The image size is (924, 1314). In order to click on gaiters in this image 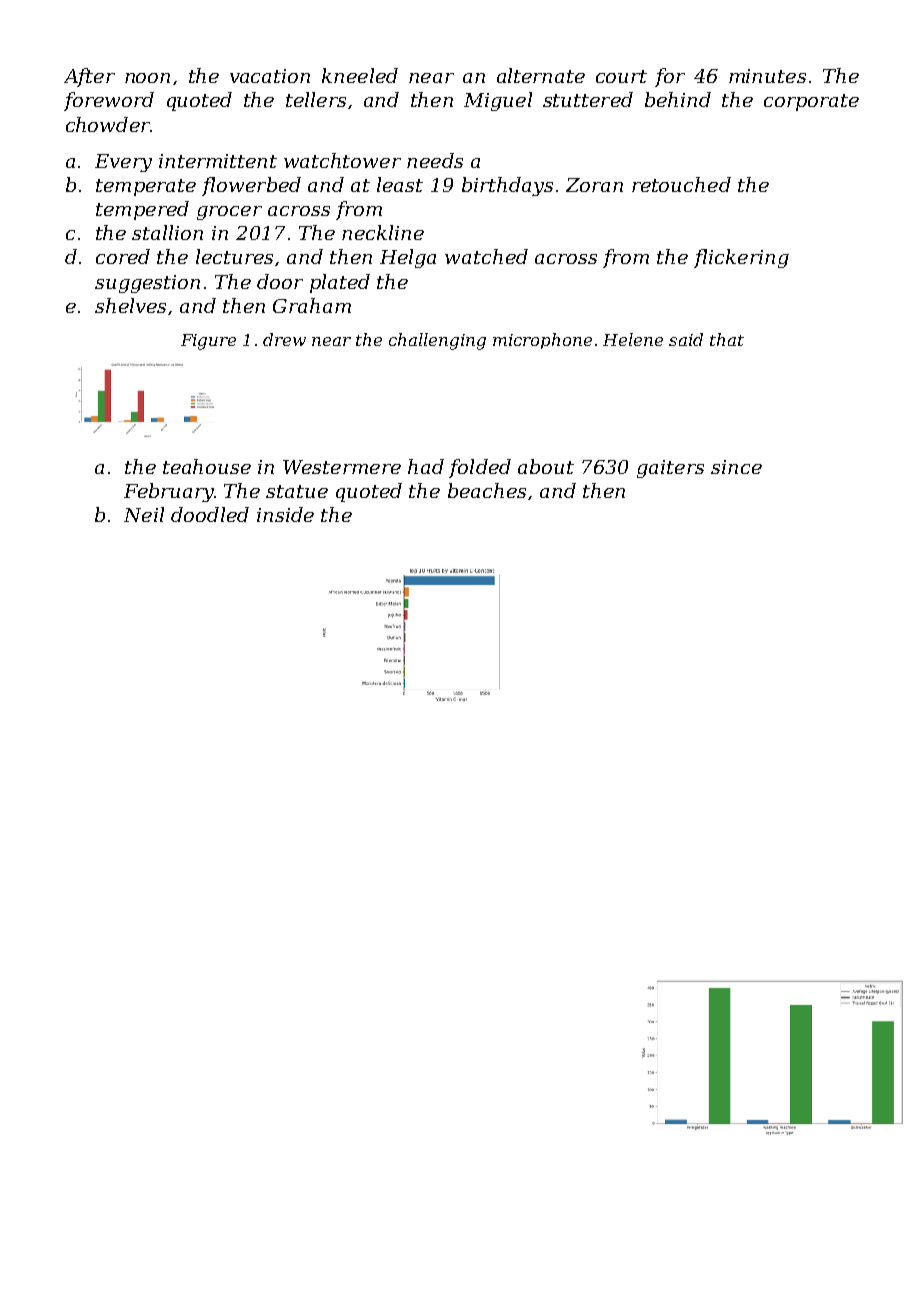, I will do `click(670, 469)`.
